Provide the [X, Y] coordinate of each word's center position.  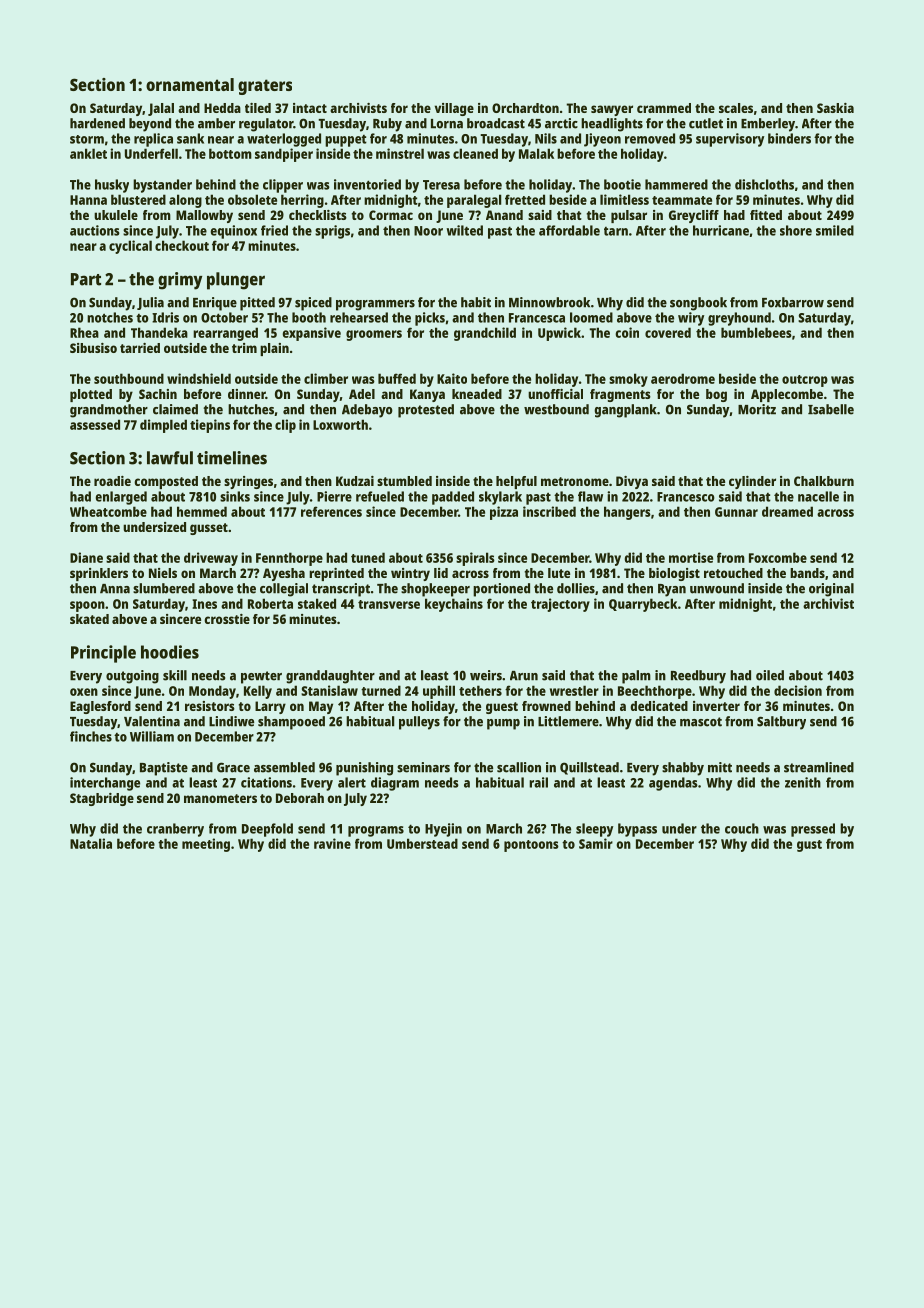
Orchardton [525, 108]
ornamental [190, 84]
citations [266, 782]
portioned [501, 590]
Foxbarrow [793, 302]
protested [426, 411]
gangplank [625, 411]
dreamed [787, 511]
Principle [103, 654]
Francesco [686, 497]
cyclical [130, 247]
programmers [375, 305]
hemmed [202, 511]
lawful [170, 458]
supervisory [730, 140]
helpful [516, 482]
